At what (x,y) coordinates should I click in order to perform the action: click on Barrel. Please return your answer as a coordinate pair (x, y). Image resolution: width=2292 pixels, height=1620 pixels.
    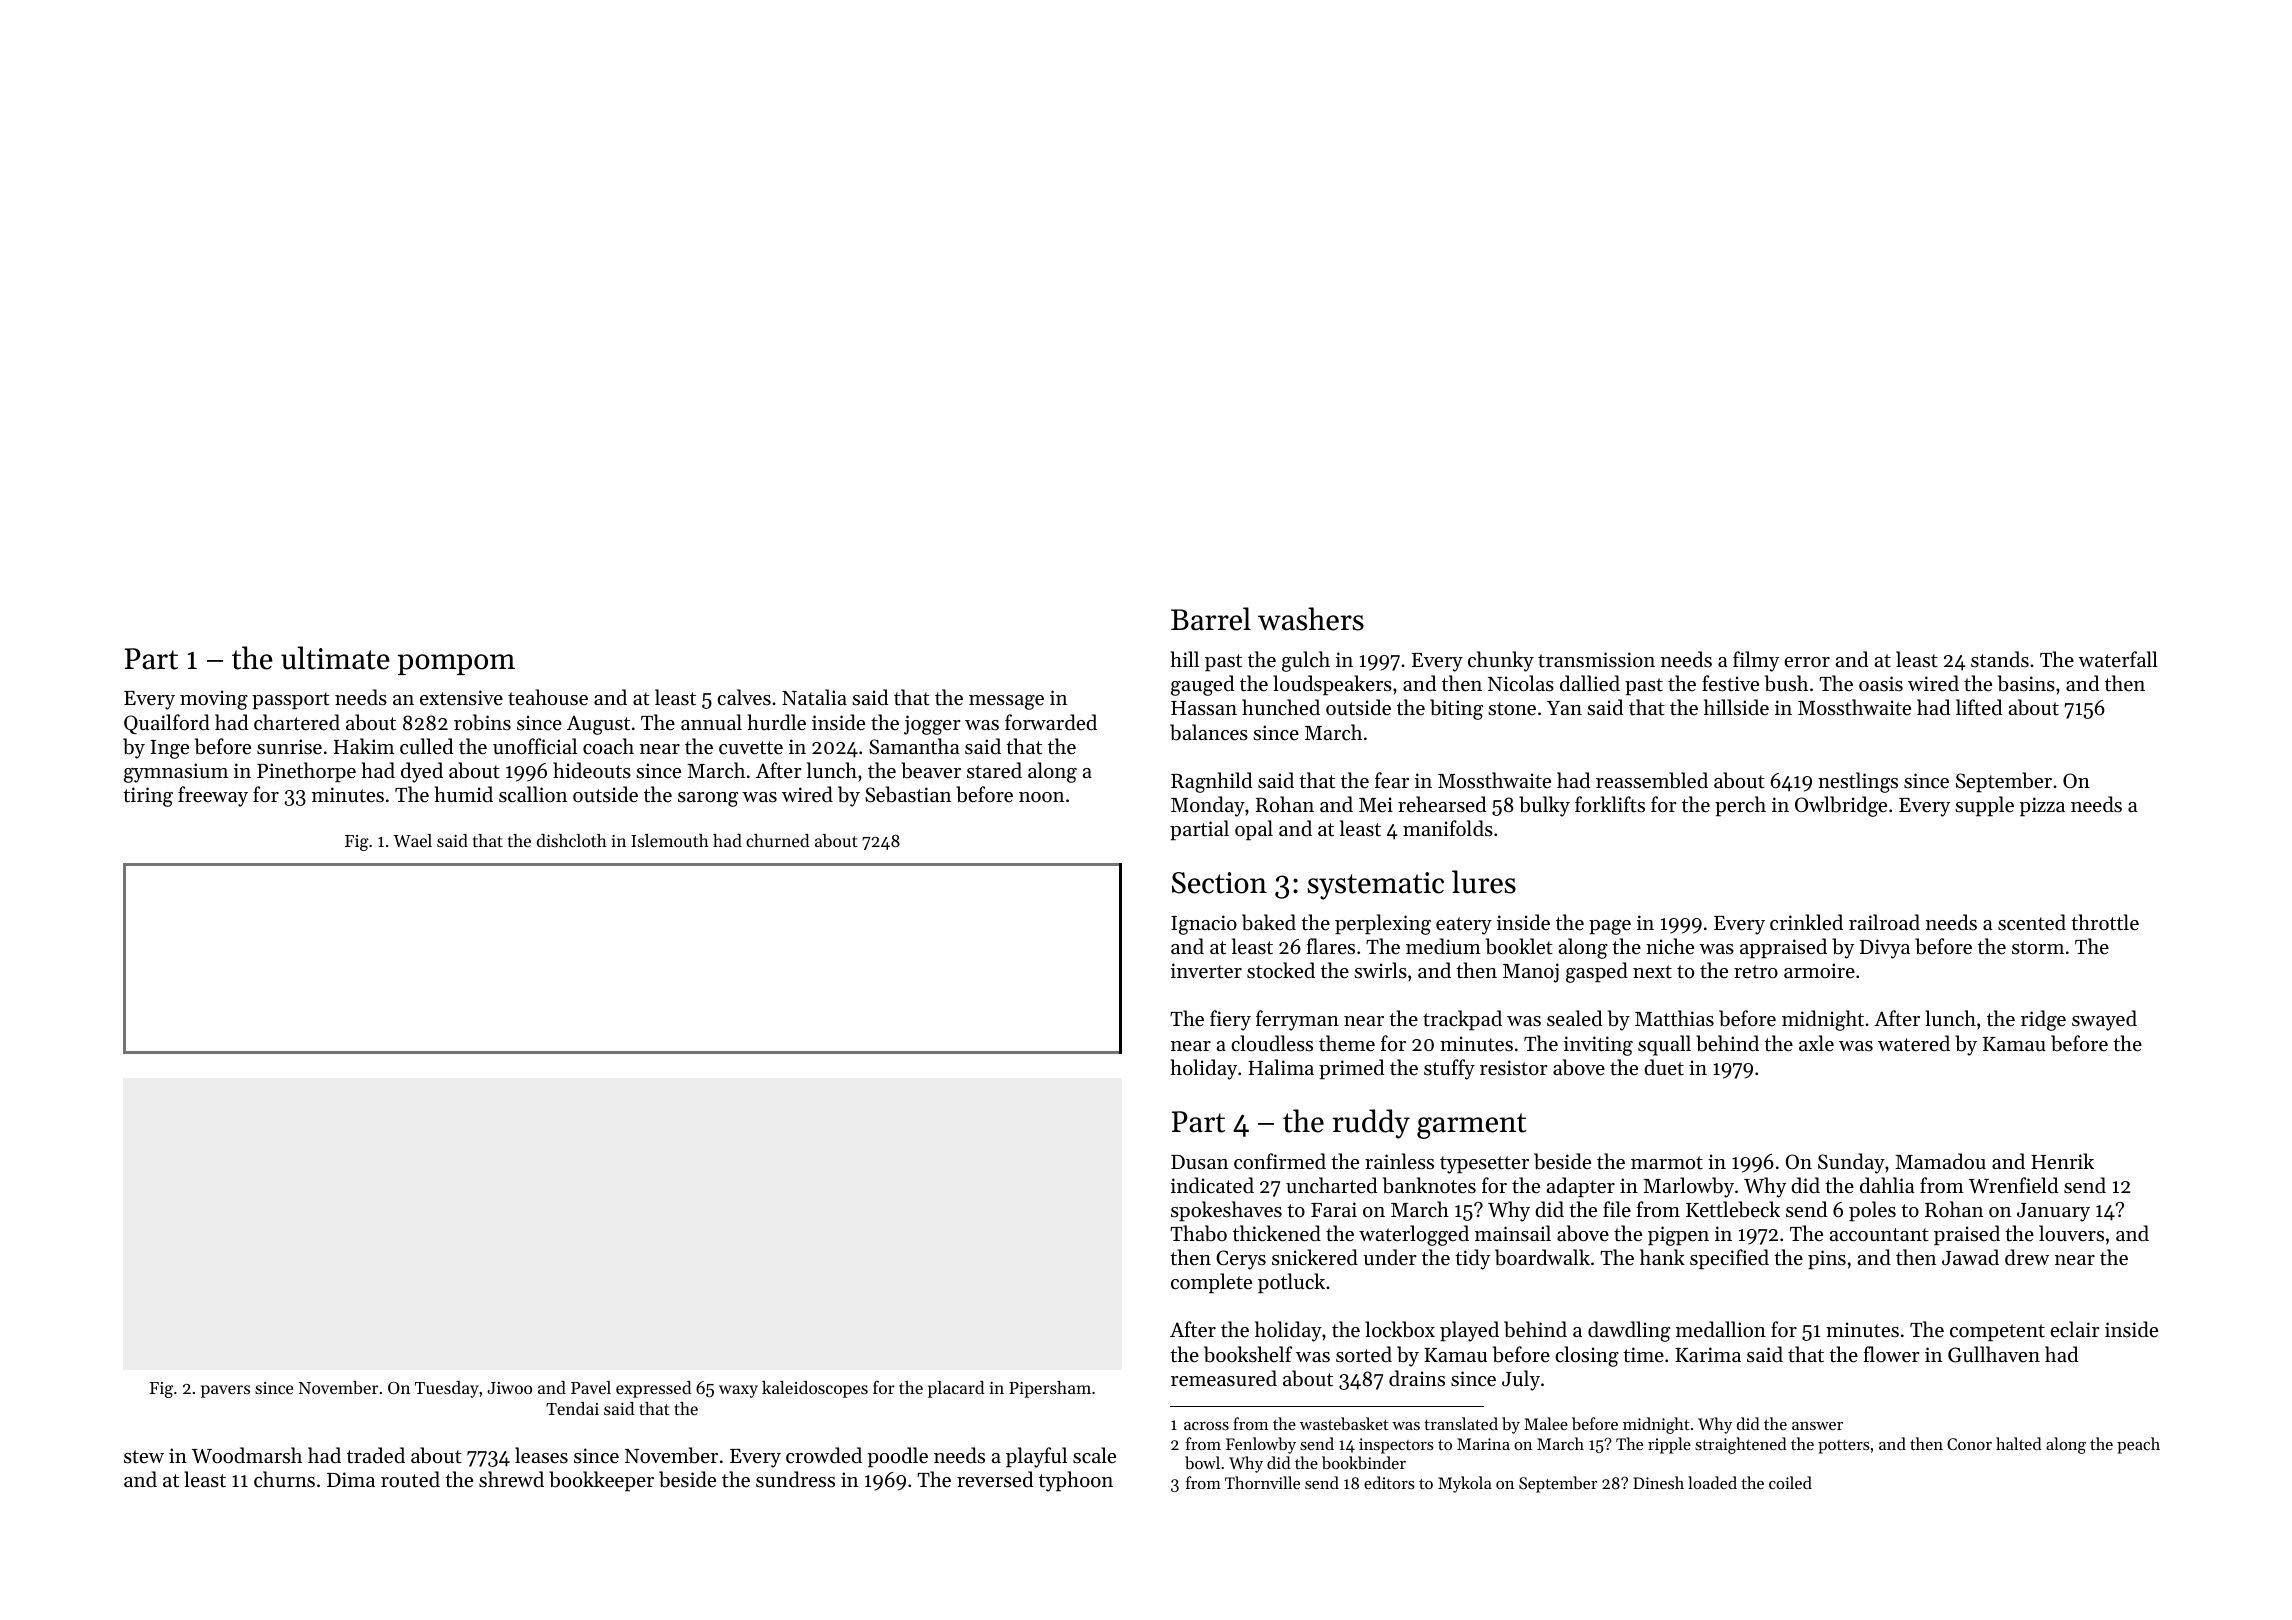
    Looking at the image, I should click on (1211, 619).
